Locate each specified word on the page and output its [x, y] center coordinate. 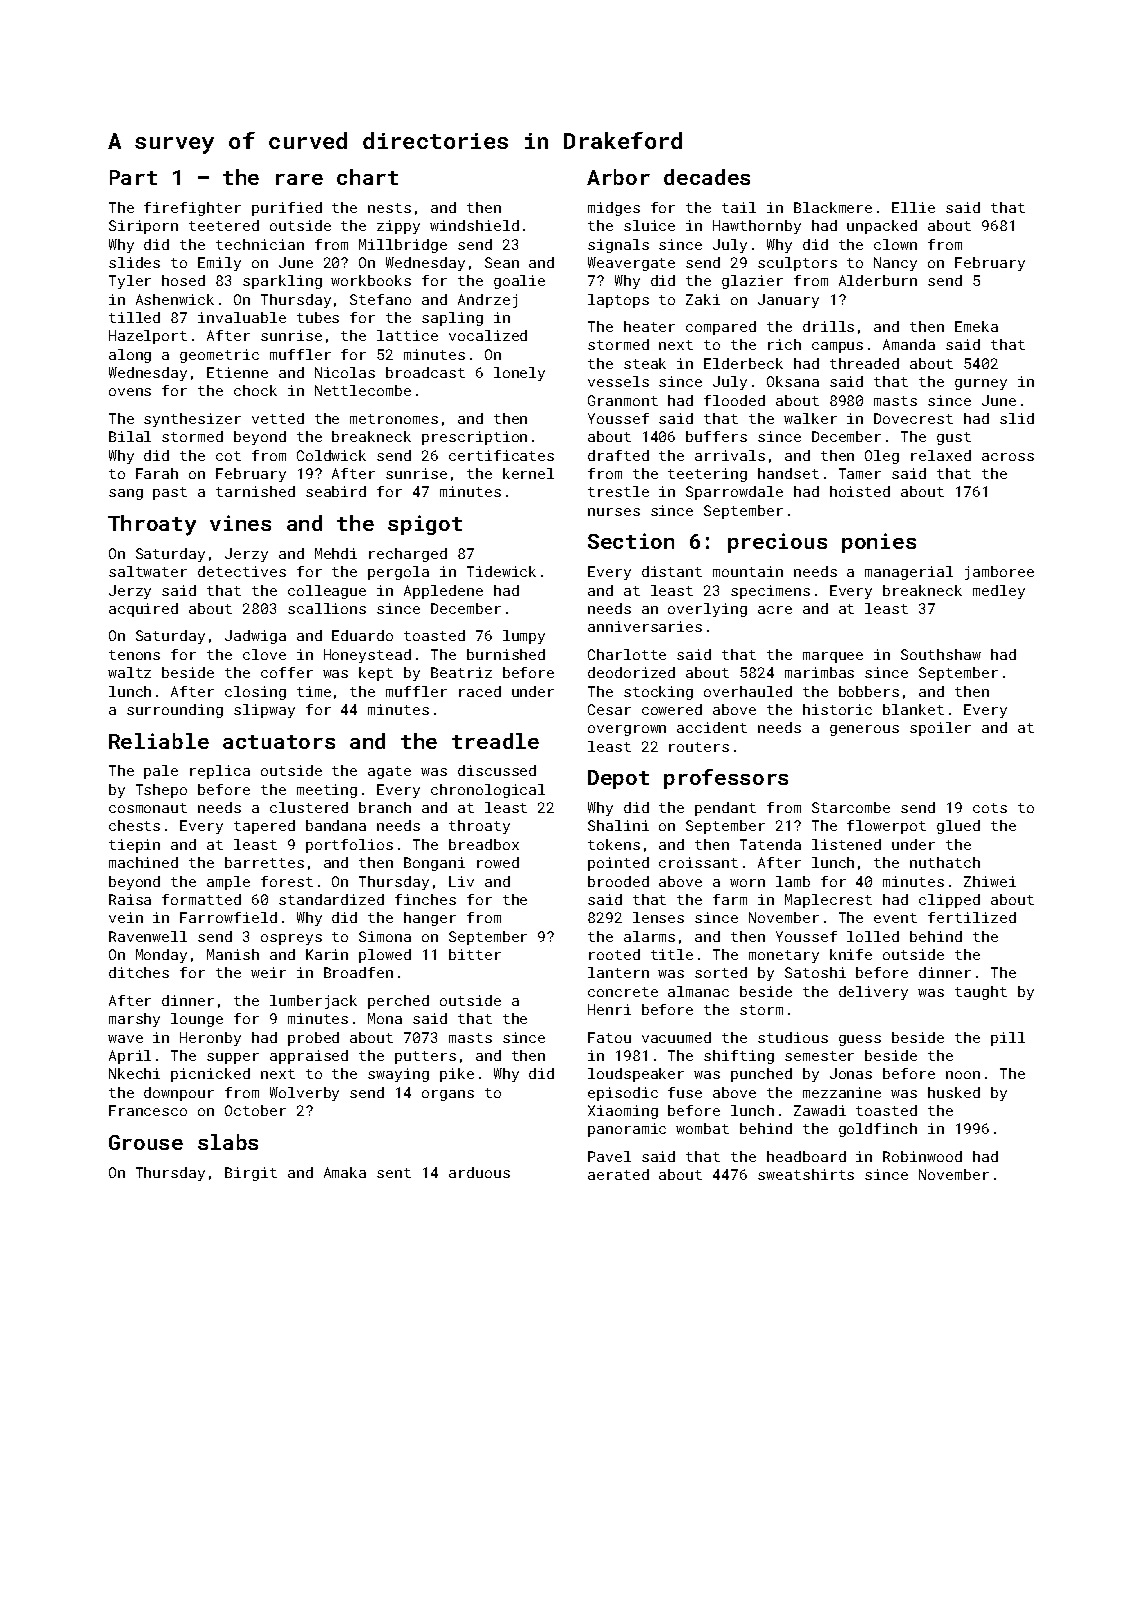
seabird [336, 491]
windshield [474, 225]
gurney [981, 384]
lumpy [524, 637]
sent [394, 1173]
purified [287, 209]
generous [864, 730]
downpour [179, 1094]
